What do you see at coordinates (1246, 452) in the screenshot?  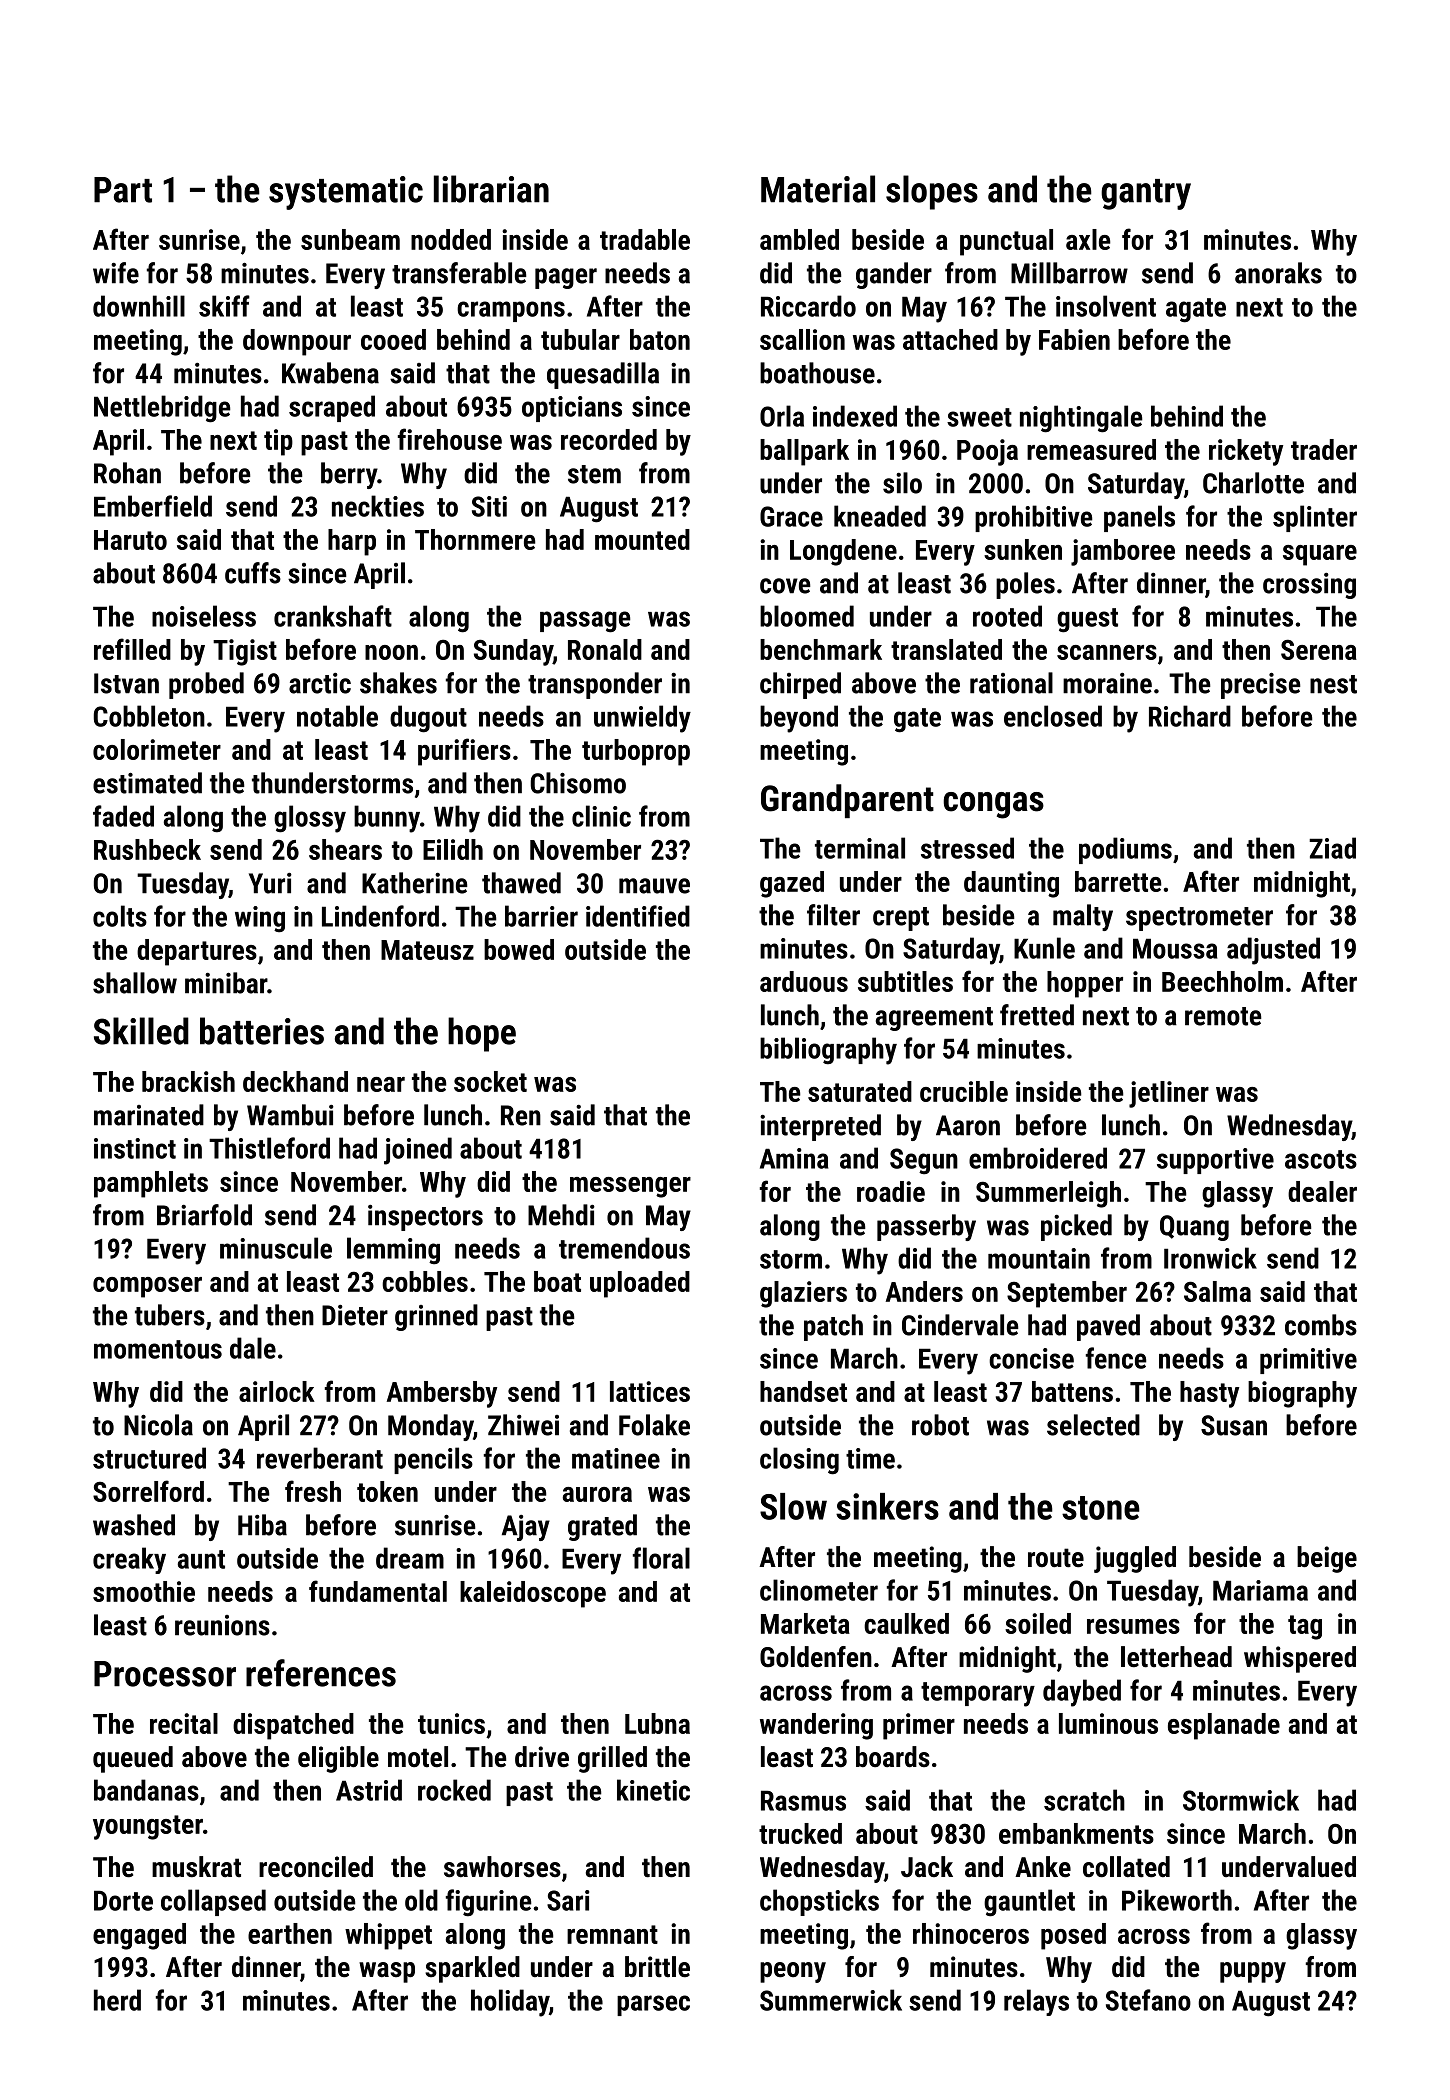 I see `rickety` at bounding box center [1246, 452].
